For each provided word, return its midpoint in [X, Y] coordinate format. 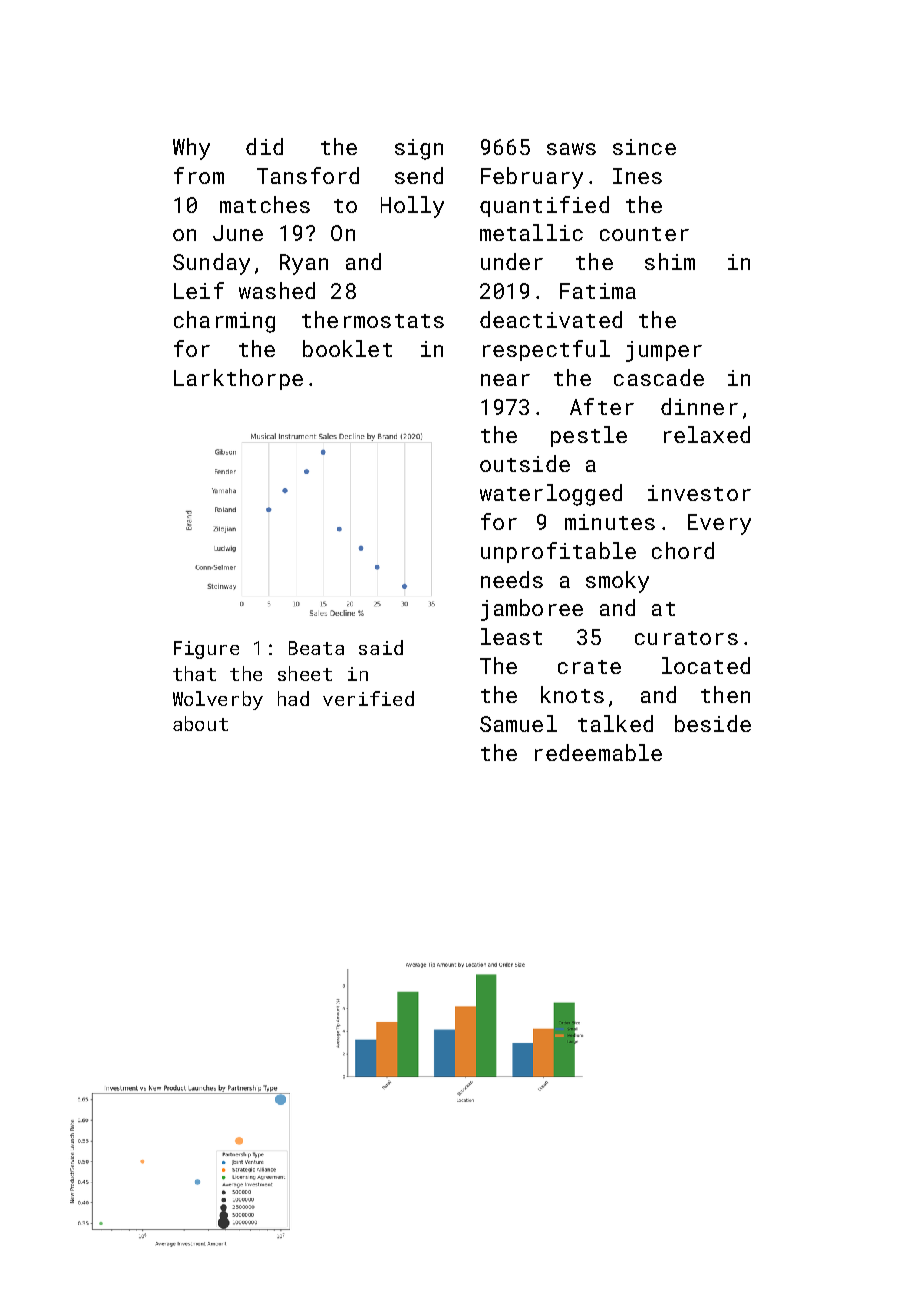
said [381, 647]
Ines [637, 176]
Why [191, 149]
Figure [206, 650]
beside [713, 723]
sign [419, 149]
